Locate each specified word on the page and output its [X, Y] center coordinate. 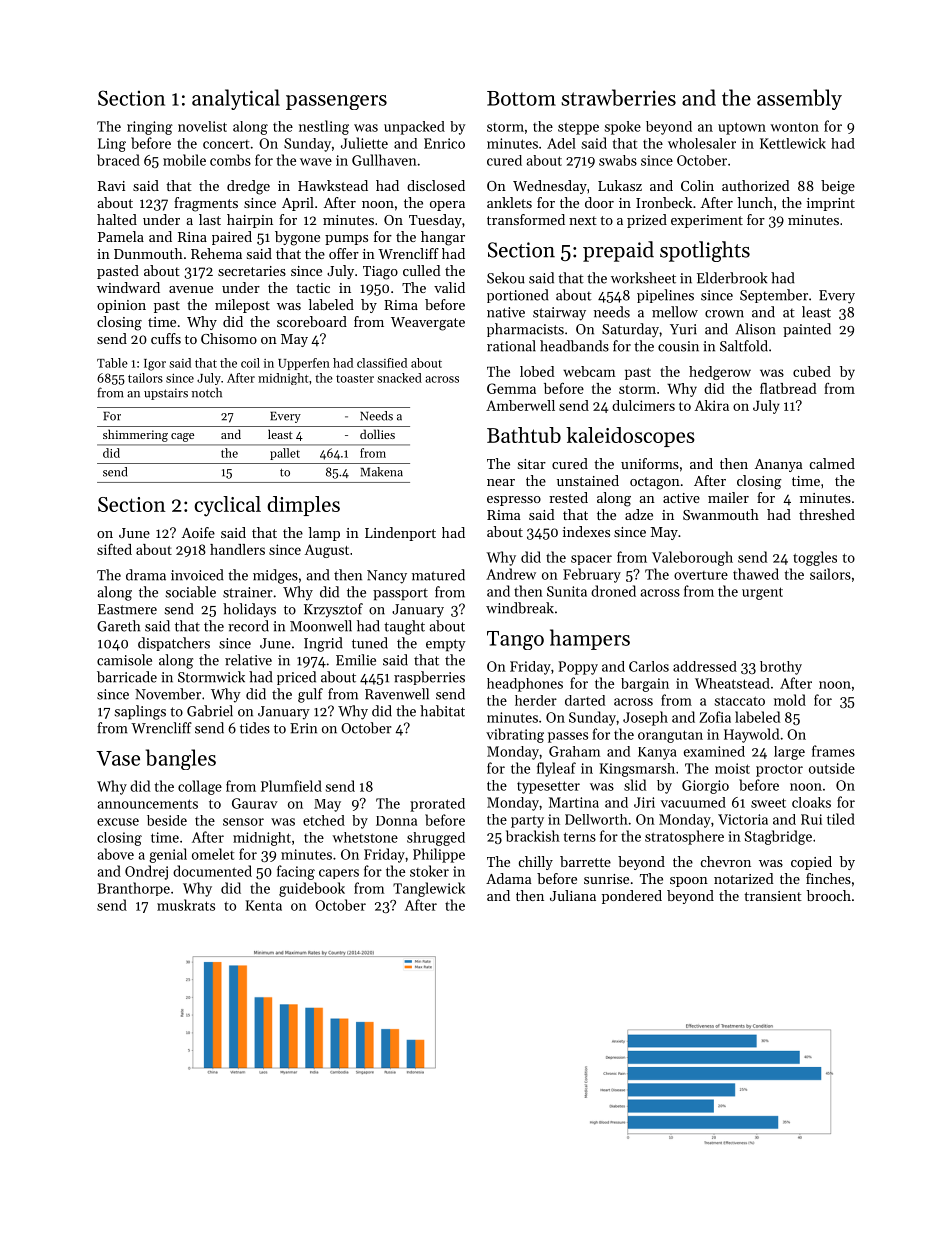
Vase [118, 758]
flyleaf [556, 769]
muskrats [186, 905]
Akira [712, 405]
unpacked [414, 128]
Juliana [573, 895]
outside [832, 768]
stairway [559, 314]
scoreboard [312, 321]
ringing [150, 128]
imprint [831, 204]
